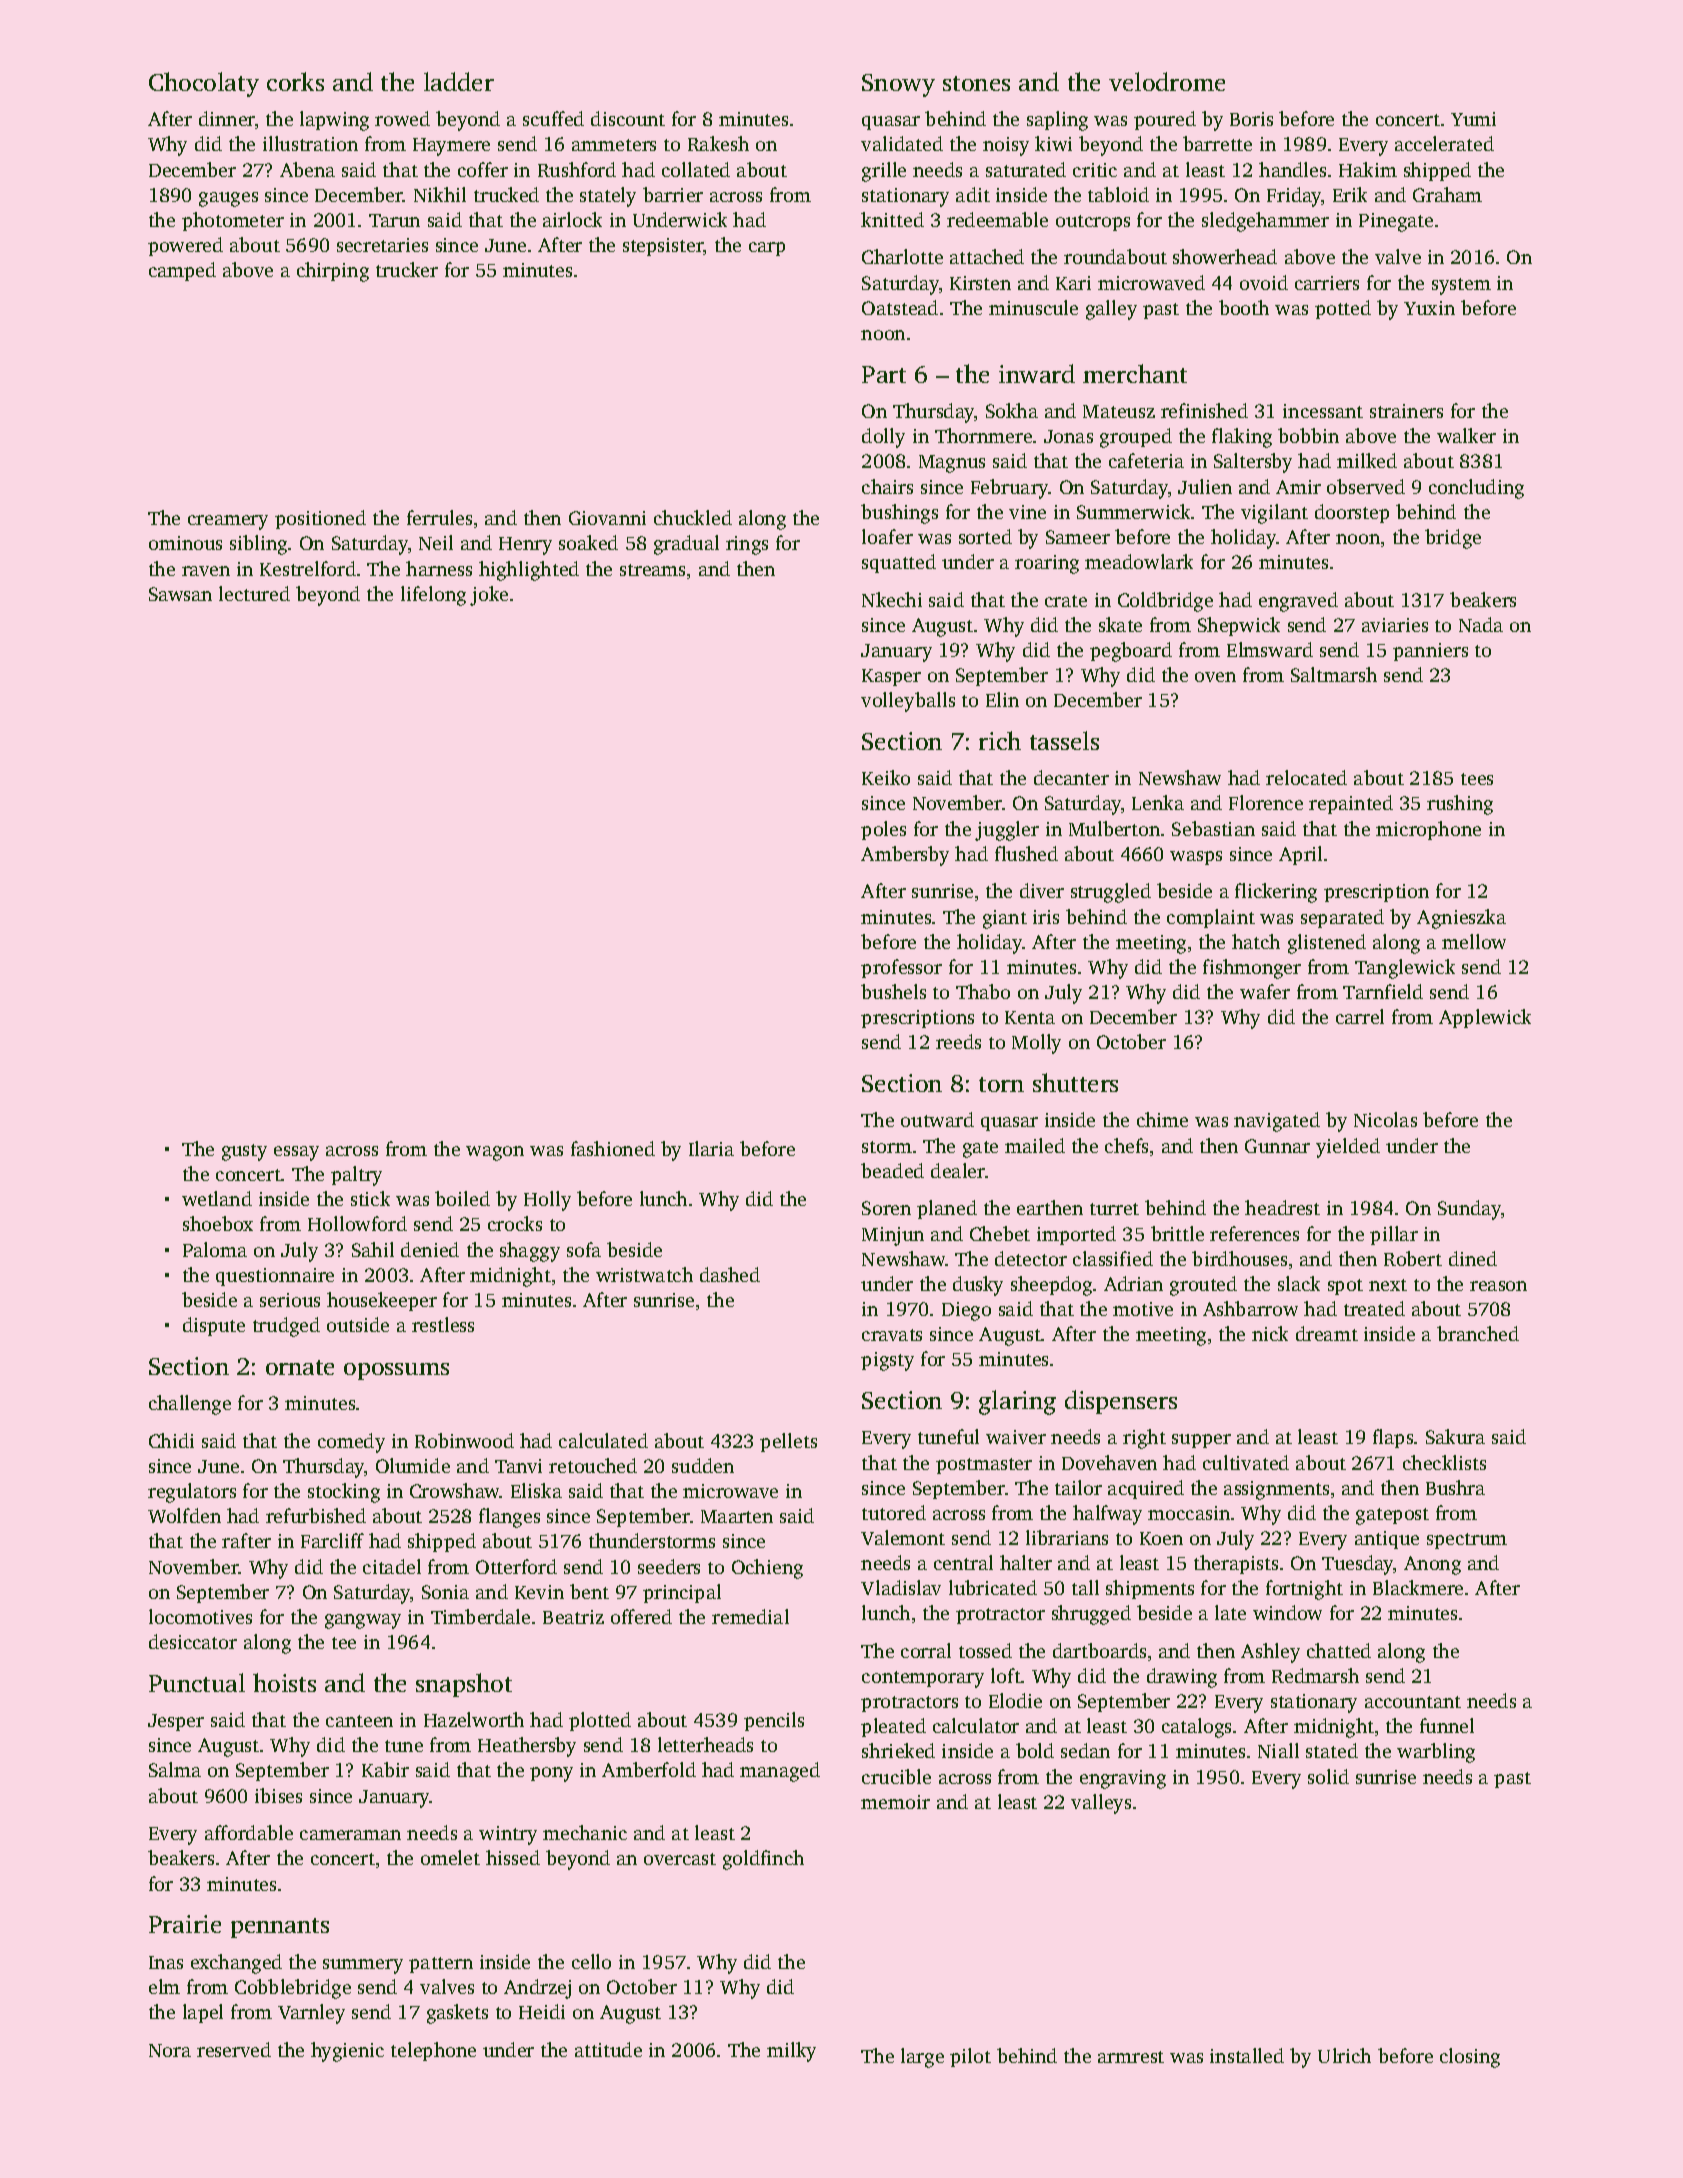  I want to click on Nora, so click(170, 2050).
